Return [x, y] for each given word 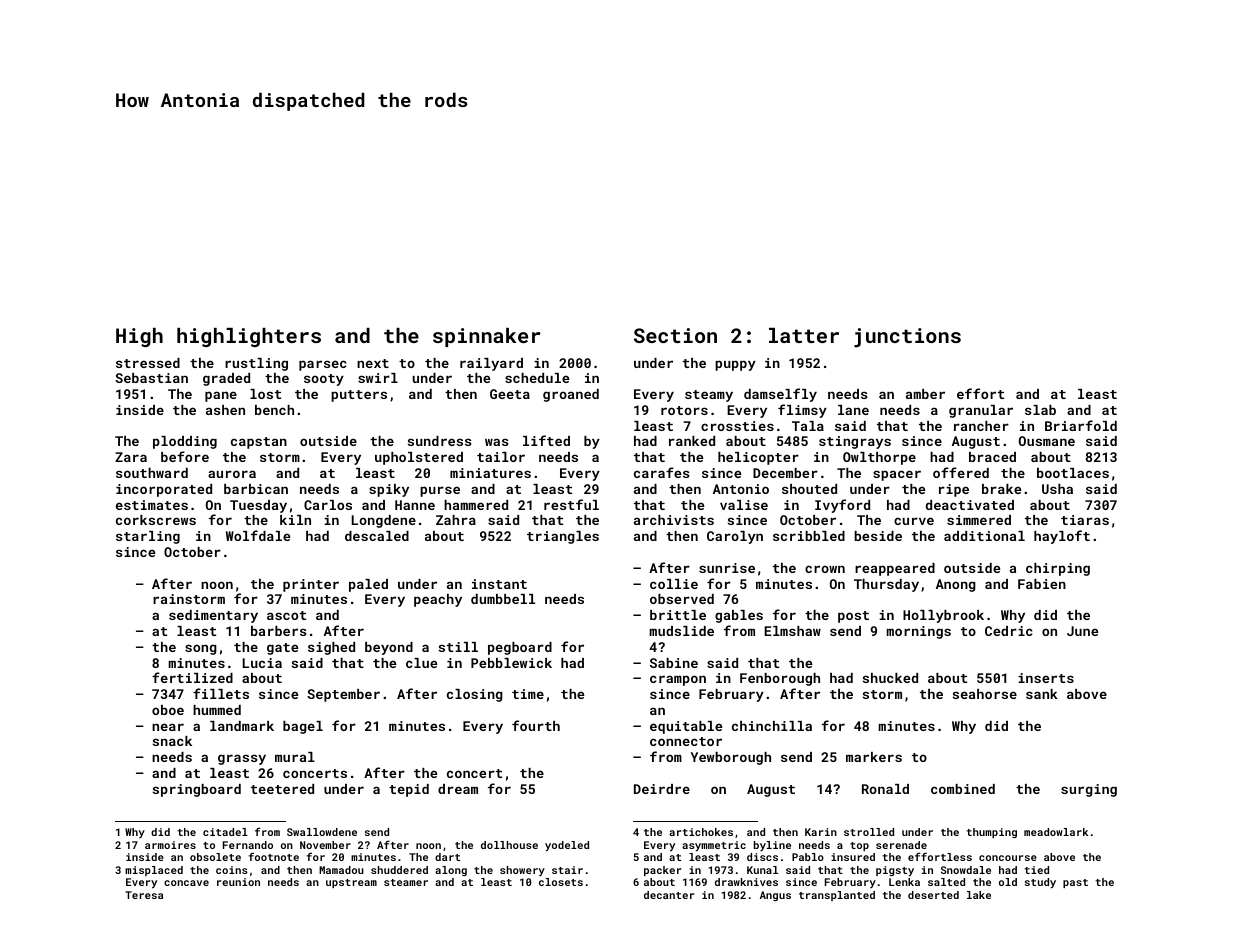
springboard [197, 790]
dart [447, 857]
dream [458, 789]
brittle [678, 615]
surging [1089, 790]
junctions [907, 338]
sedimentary [213, 616]
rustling [256, 364]
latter [804, 335]
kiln [295, 520]
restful [571, 504]
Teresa [144, 895]
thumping [992, 833]
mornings [919, 632]
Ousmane [1047, 441]
